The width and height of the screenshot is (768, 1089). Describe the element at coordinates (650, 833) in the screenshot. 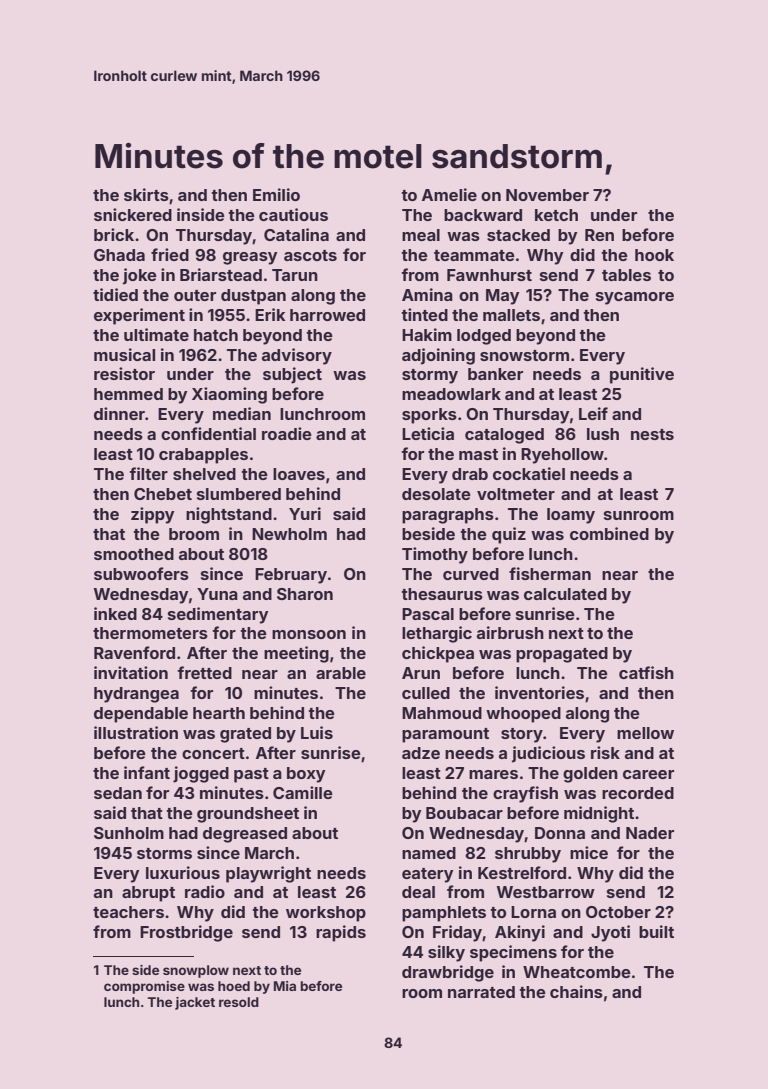

I see `Nader` at that location.
